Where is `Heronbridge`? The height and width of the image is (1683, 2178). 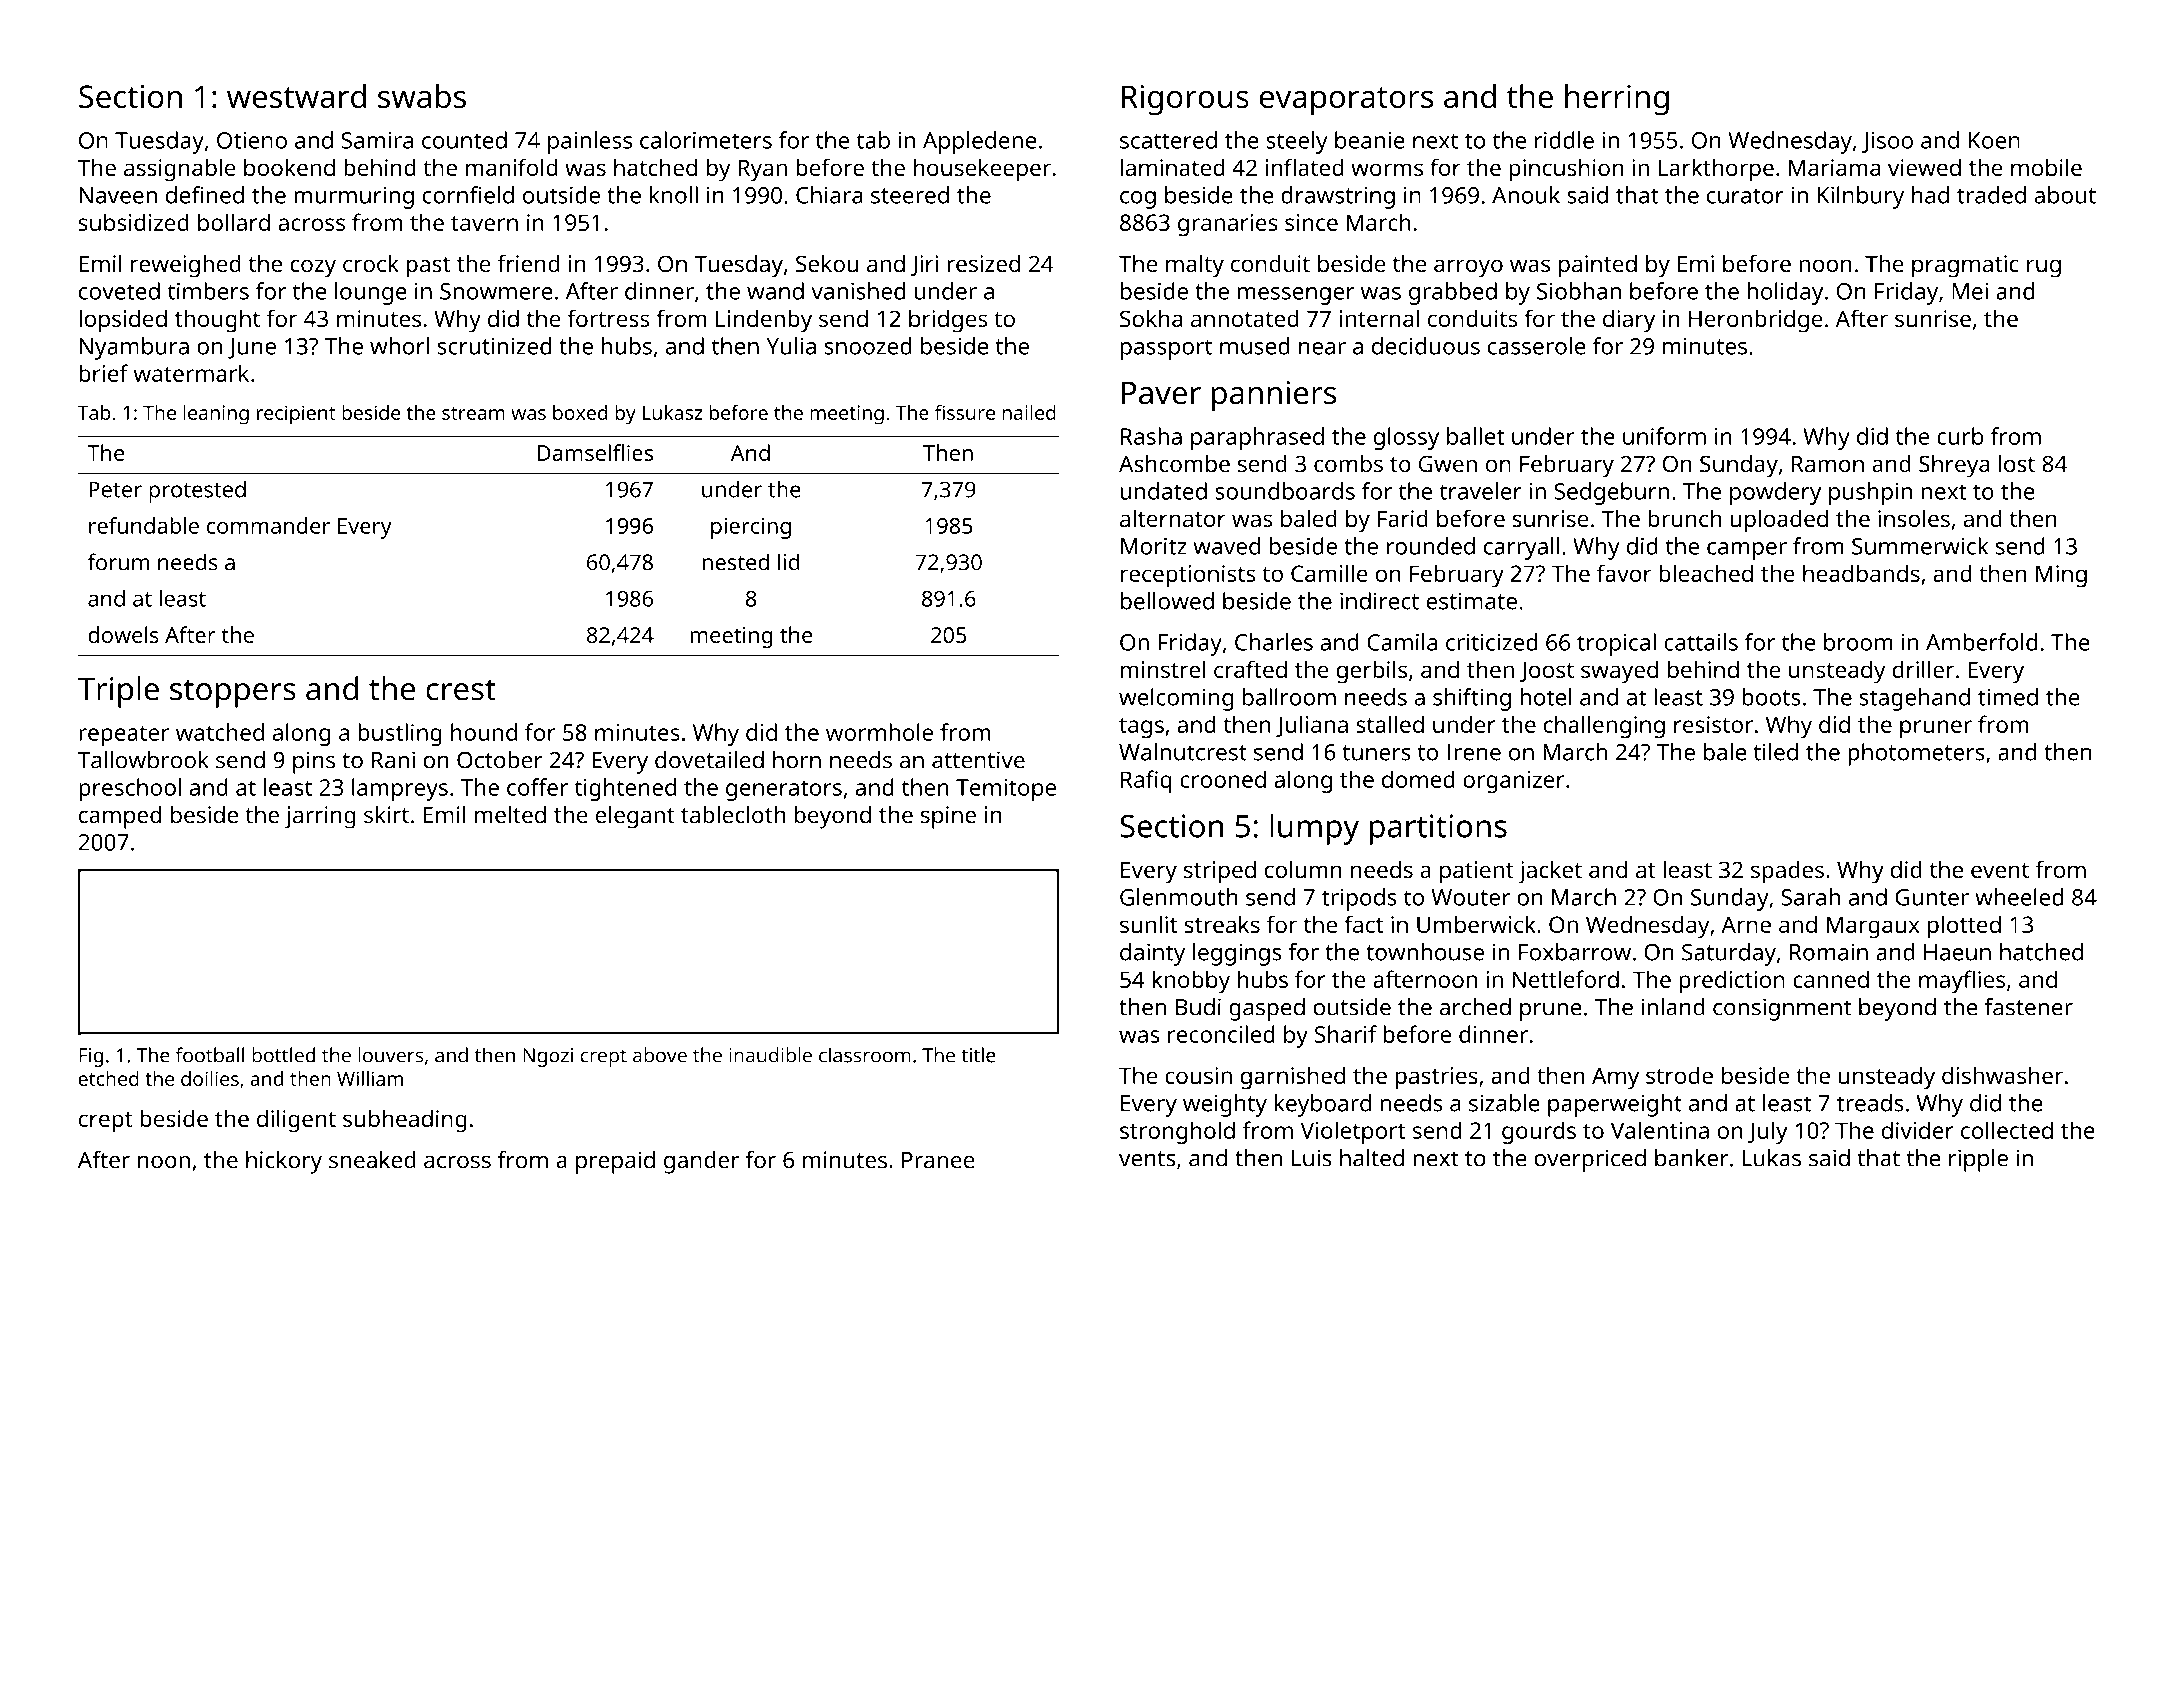 Heronbridge is located at coordinates (1756, 321).
